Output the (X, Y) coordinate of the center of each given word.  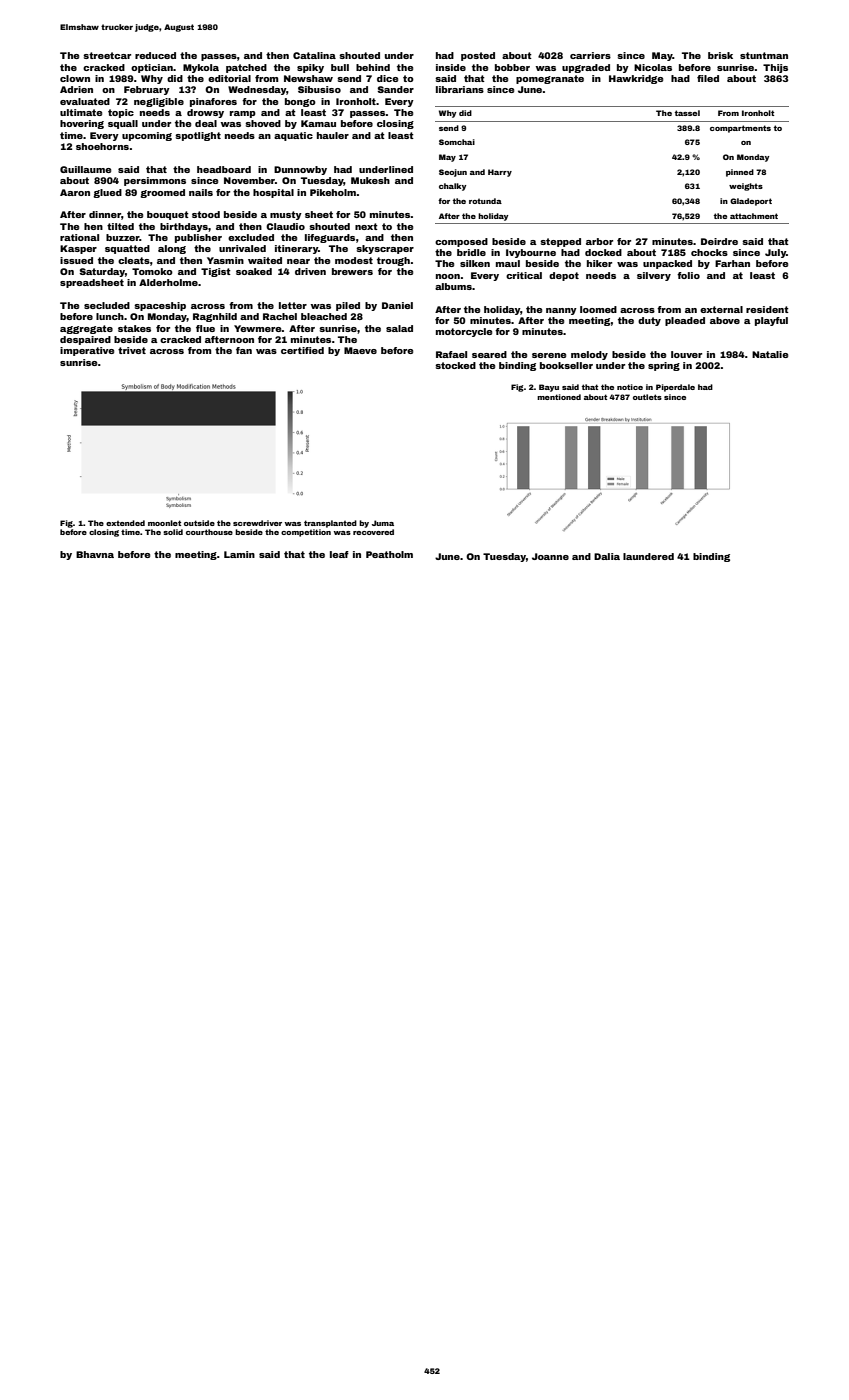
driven (310, 271)
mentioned (559, 397)
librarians (460, 89)
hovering (82, 124)
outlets (647, 397)
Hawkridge (636, 79)
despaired (85, 340)
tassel (687, 113)
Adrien (76, 89)
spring (664, 366)
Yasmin (225, 260)
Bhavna (95, 554)
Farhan (732, 263)
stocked (455, 365)
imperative (87, 351)
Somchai (457, 142)
